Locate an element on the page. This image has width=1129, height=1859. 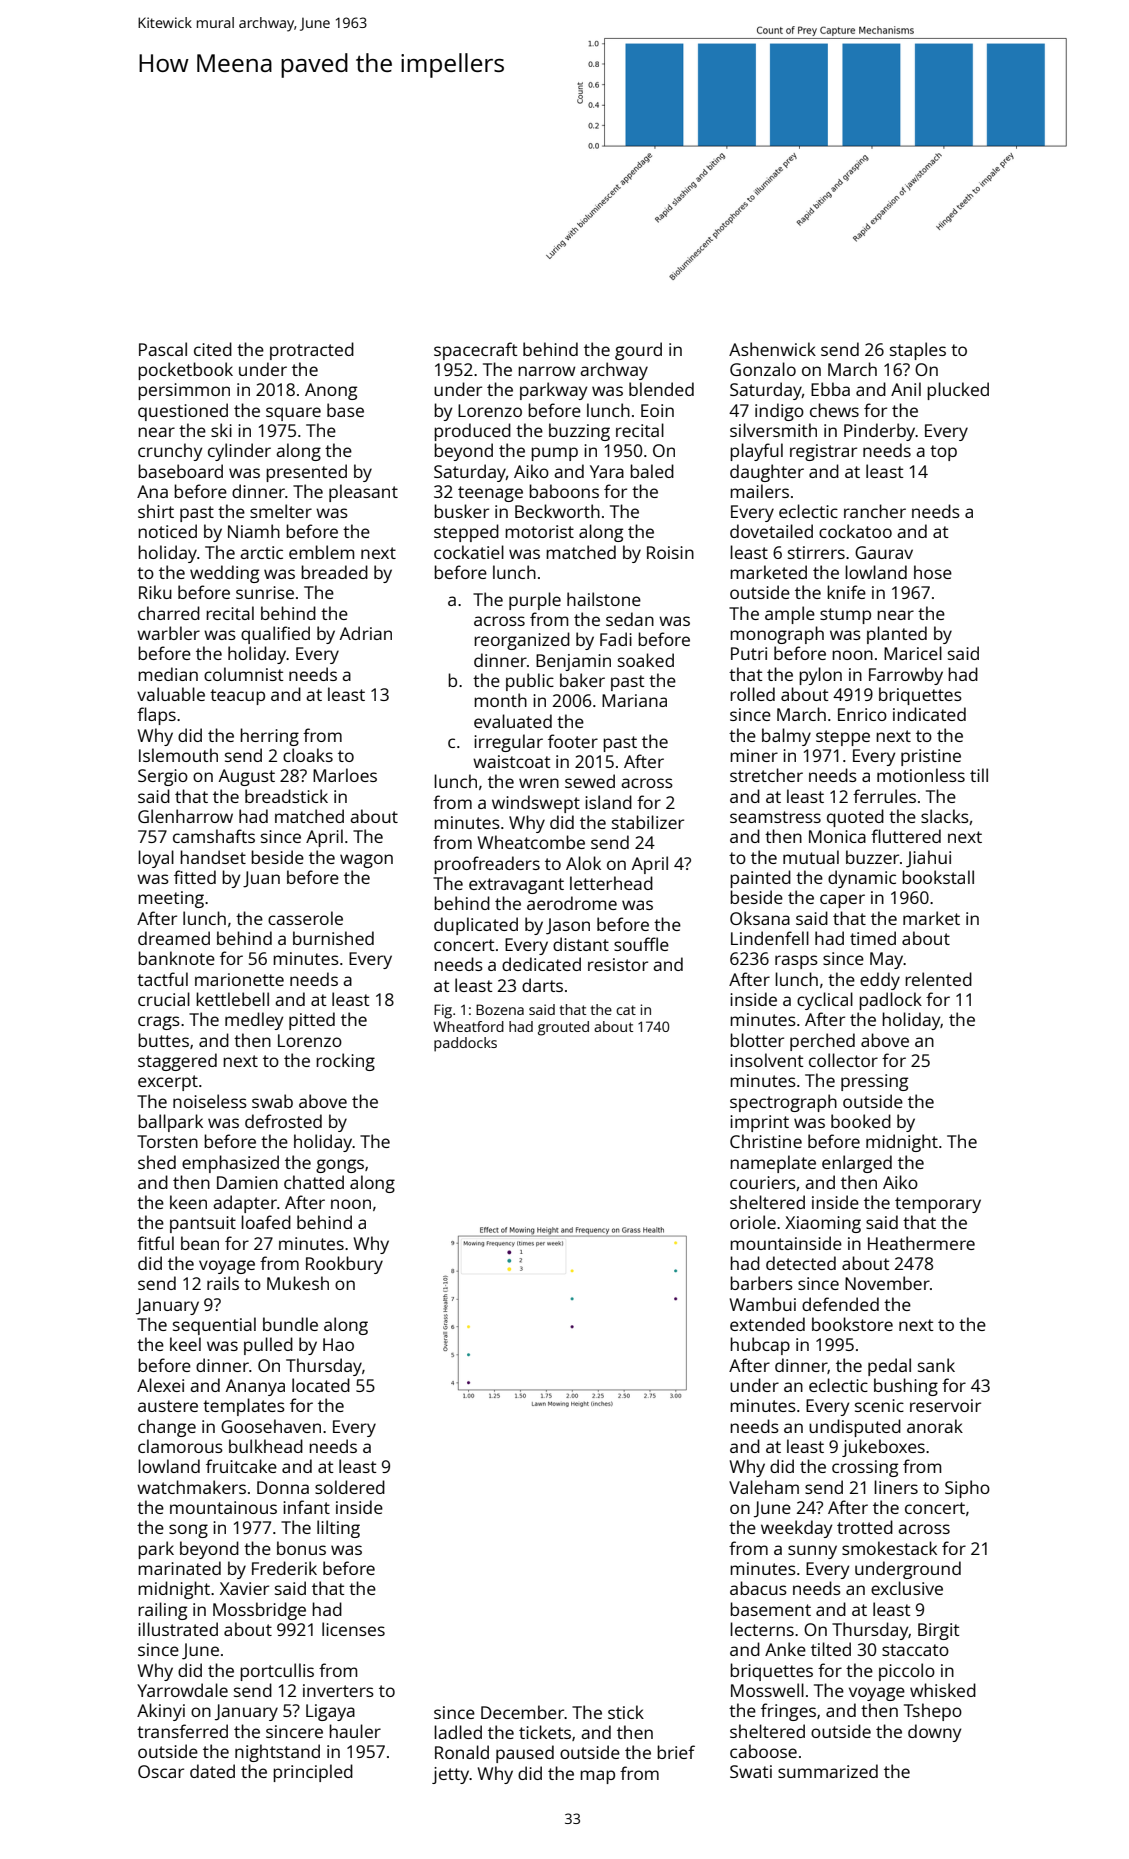
principled is located at coordinates (313, 1773).
